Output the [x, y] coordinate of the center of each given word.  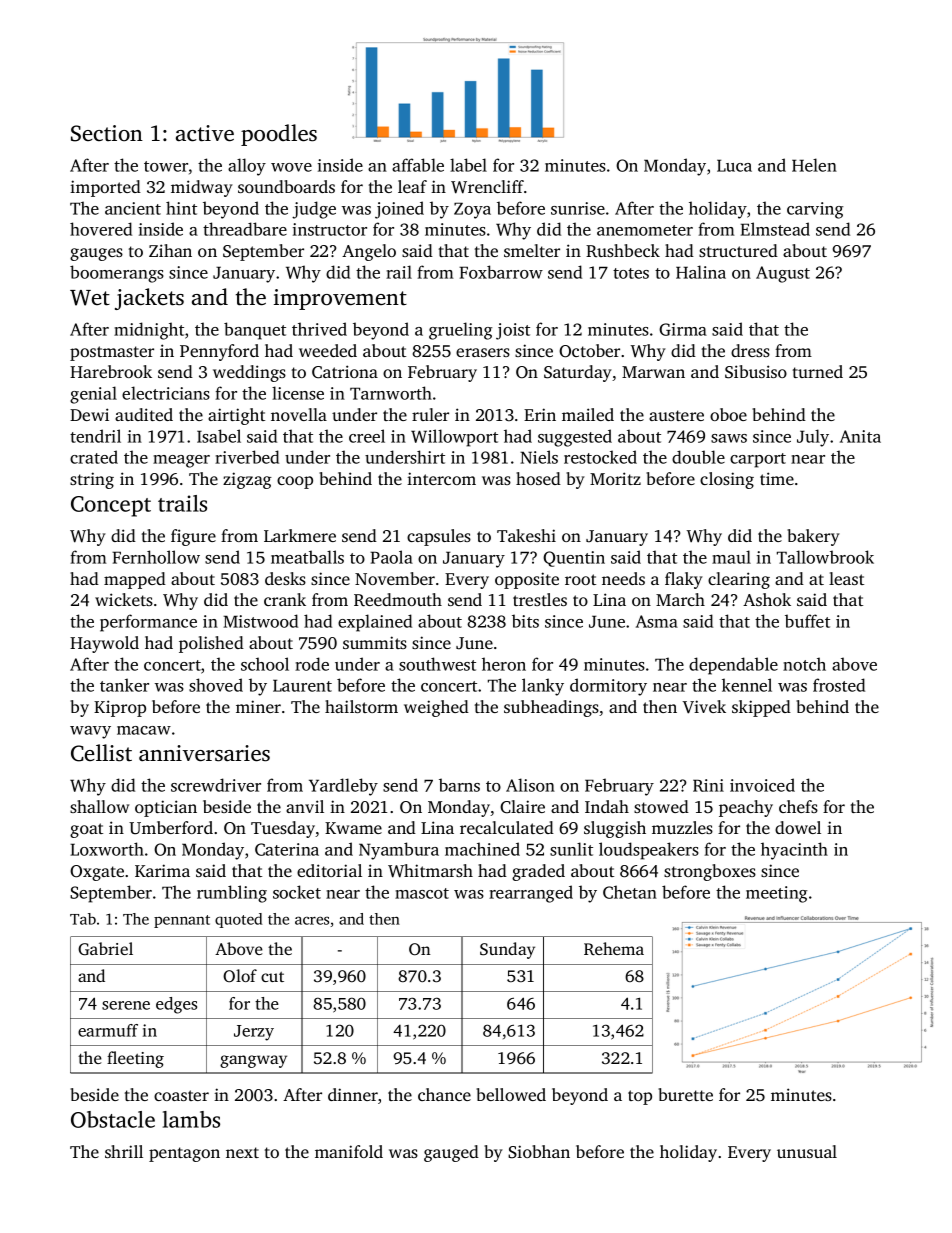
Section [107, 133]
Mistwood [260, 621]
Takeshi [526, 535]
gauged [451, 1153]
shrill [124, 1151]
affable [418, 165]
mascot [422, 893]
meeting [776, 894]
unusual [807, 1151]
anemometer [645, 230]
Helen [814, 165]
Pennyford [219, 352]
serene [126, 1005]
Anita [860, 436]
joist [513, 331]
